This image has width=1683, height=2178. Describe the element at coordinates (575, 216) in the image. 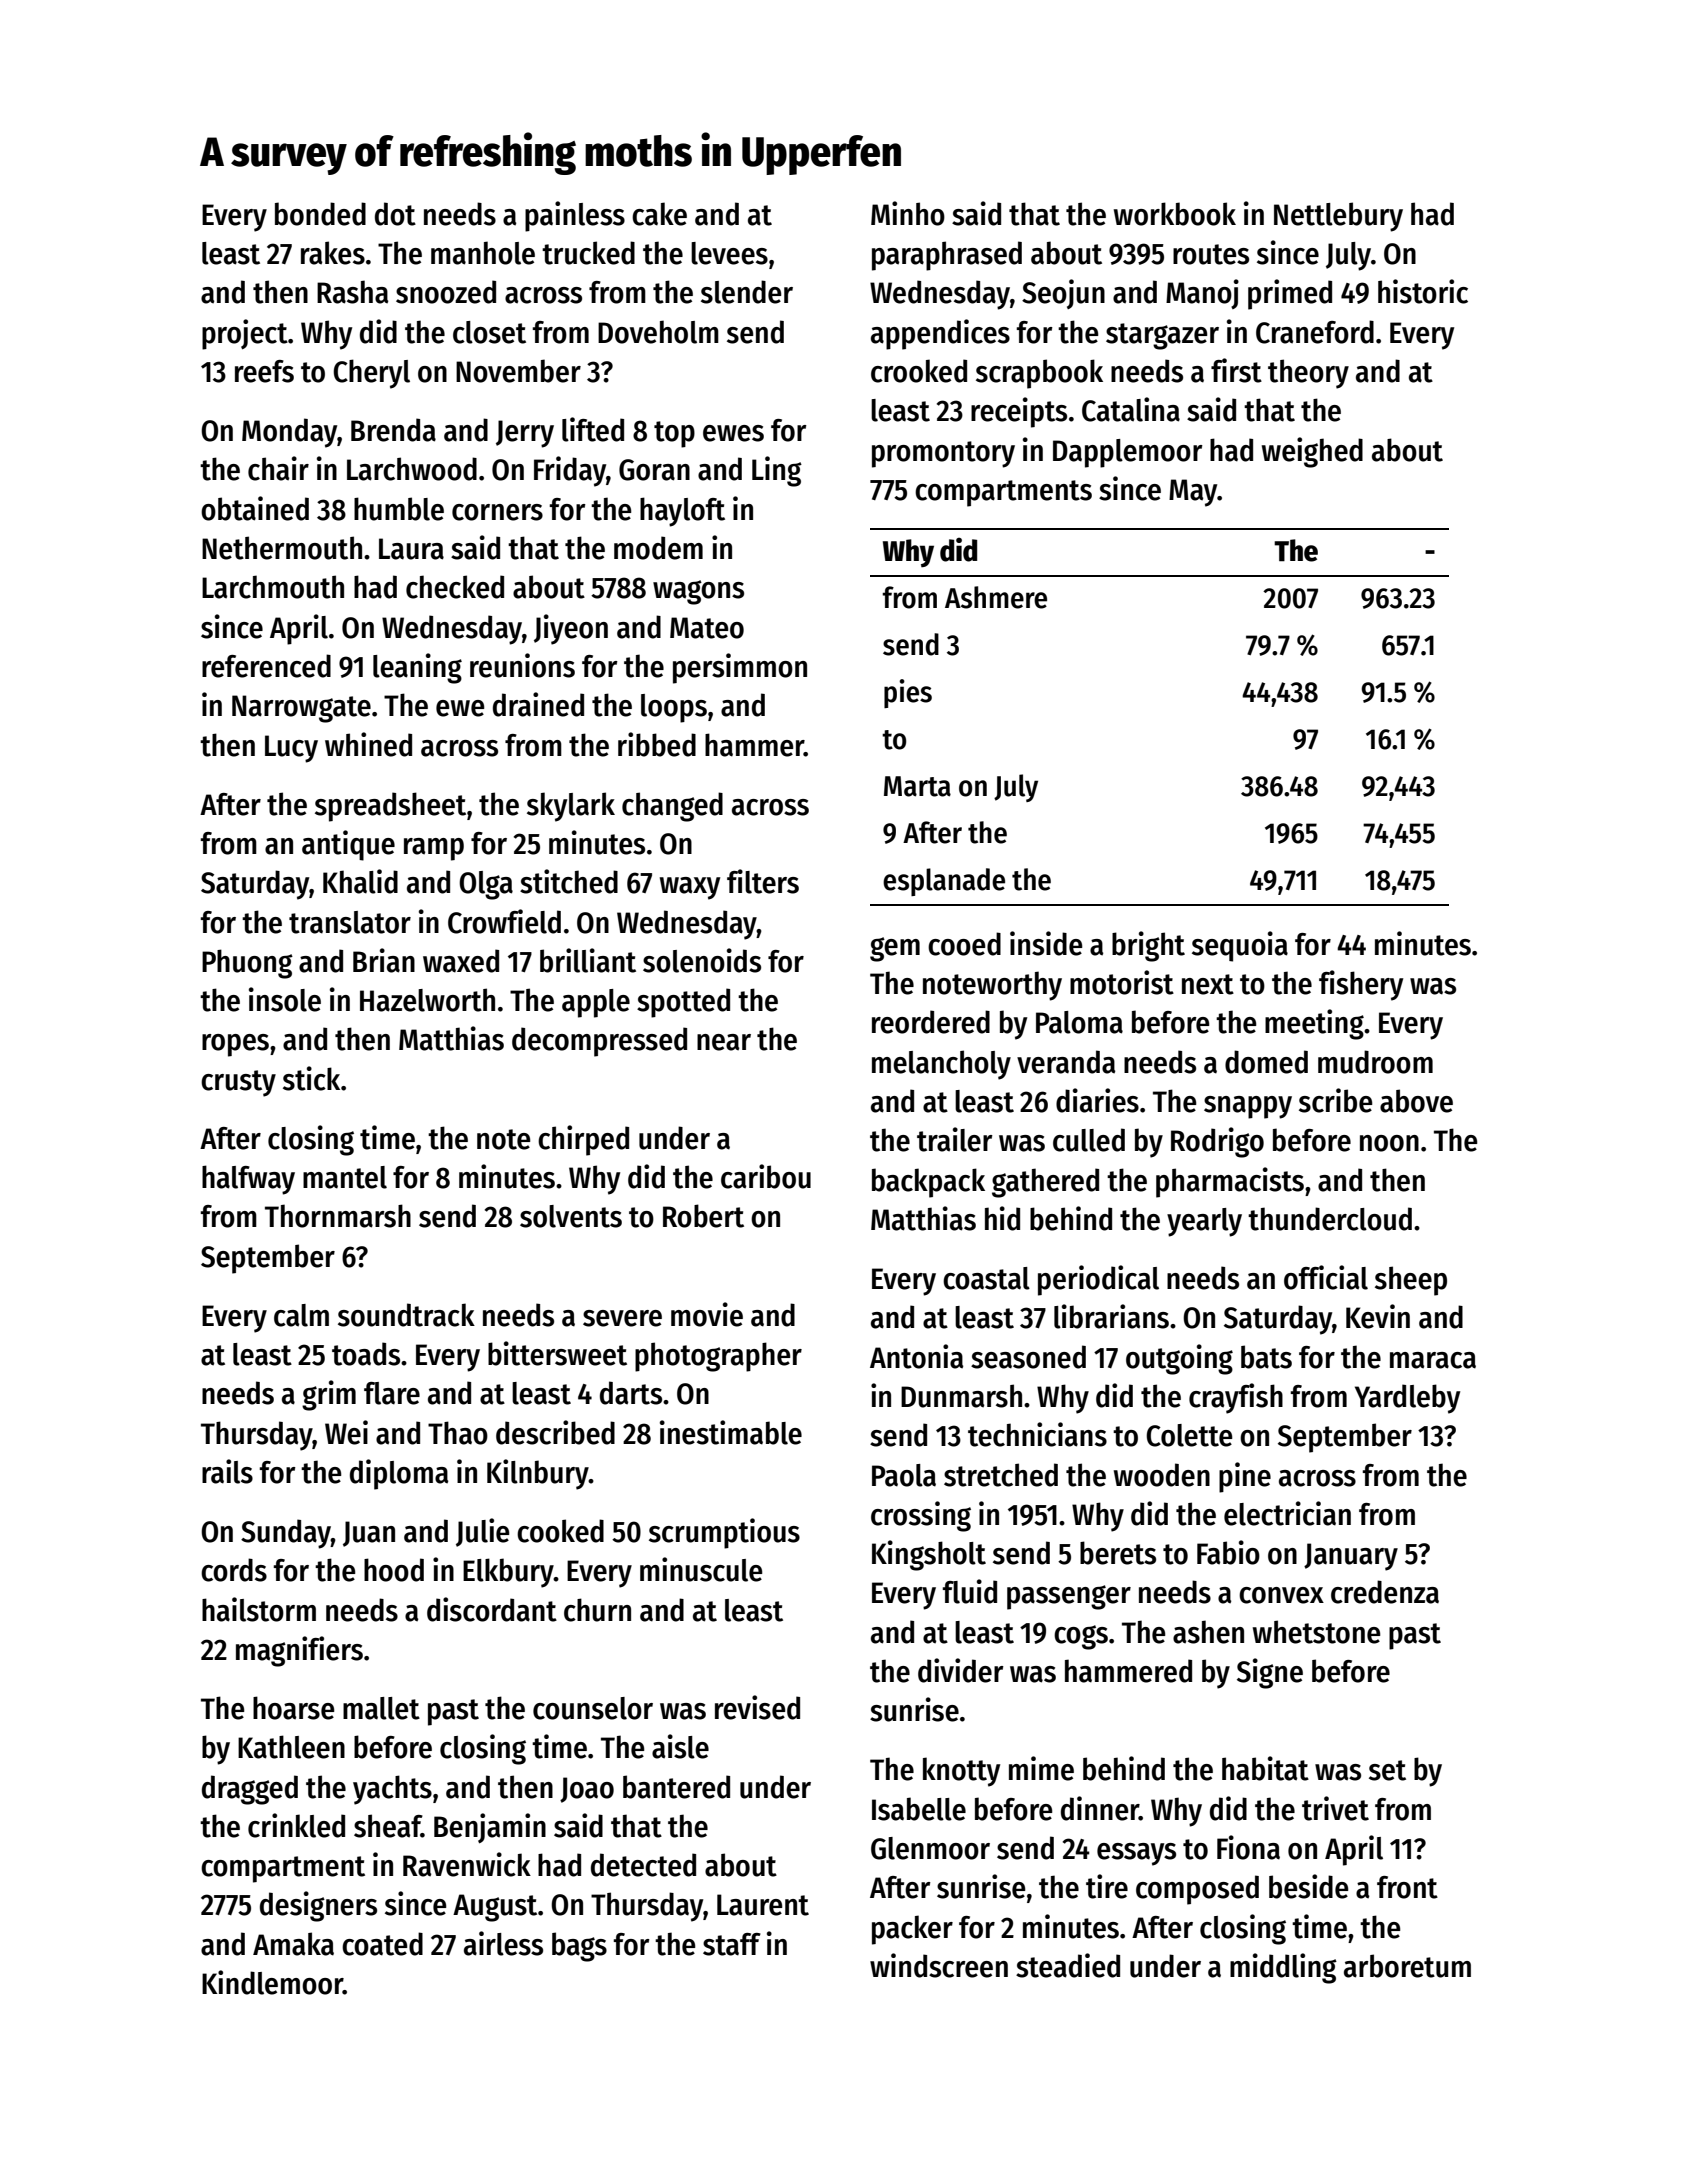

I see `painless` at that location.
